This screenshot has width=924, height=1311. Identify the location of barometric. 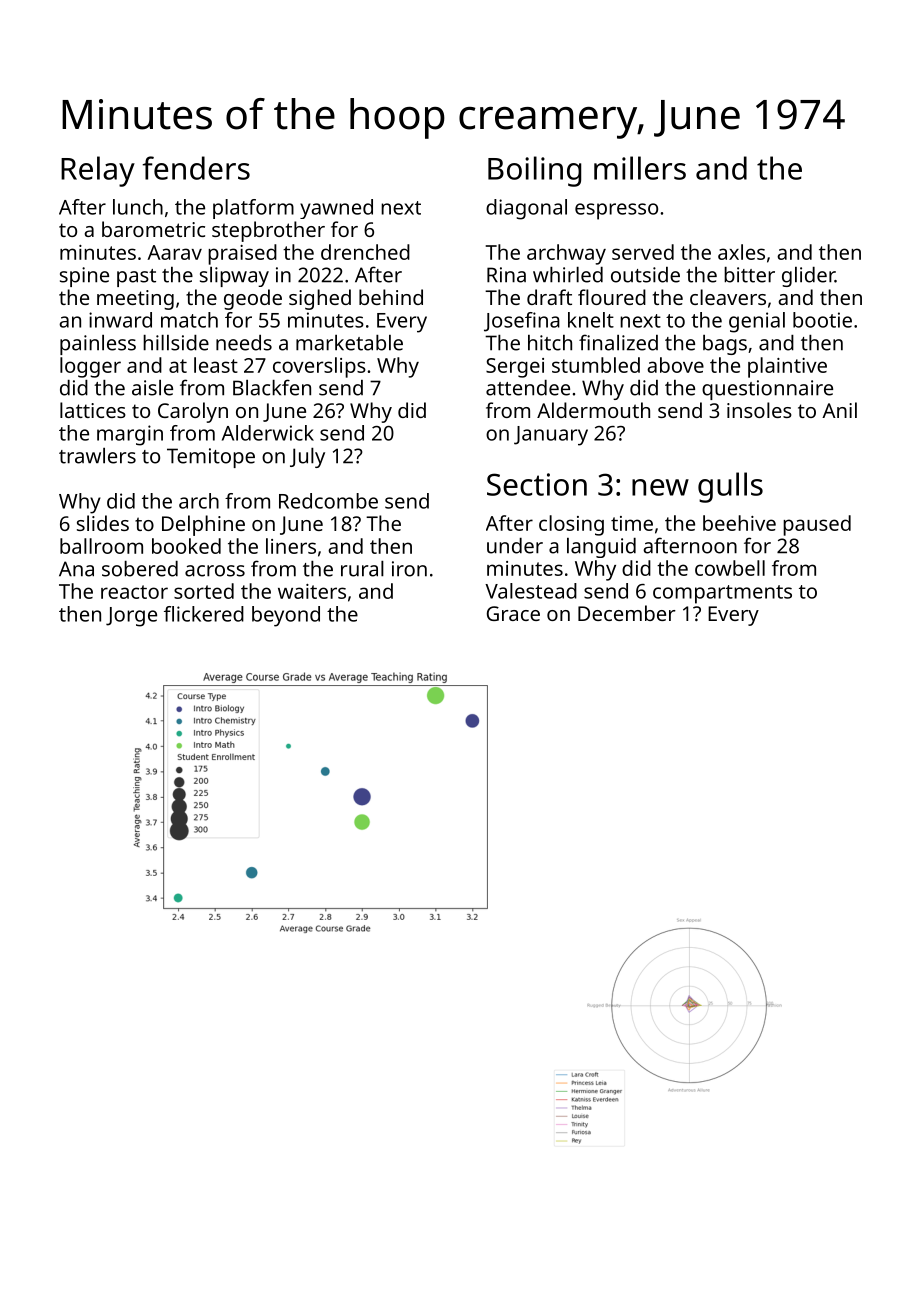
(153, 229).
